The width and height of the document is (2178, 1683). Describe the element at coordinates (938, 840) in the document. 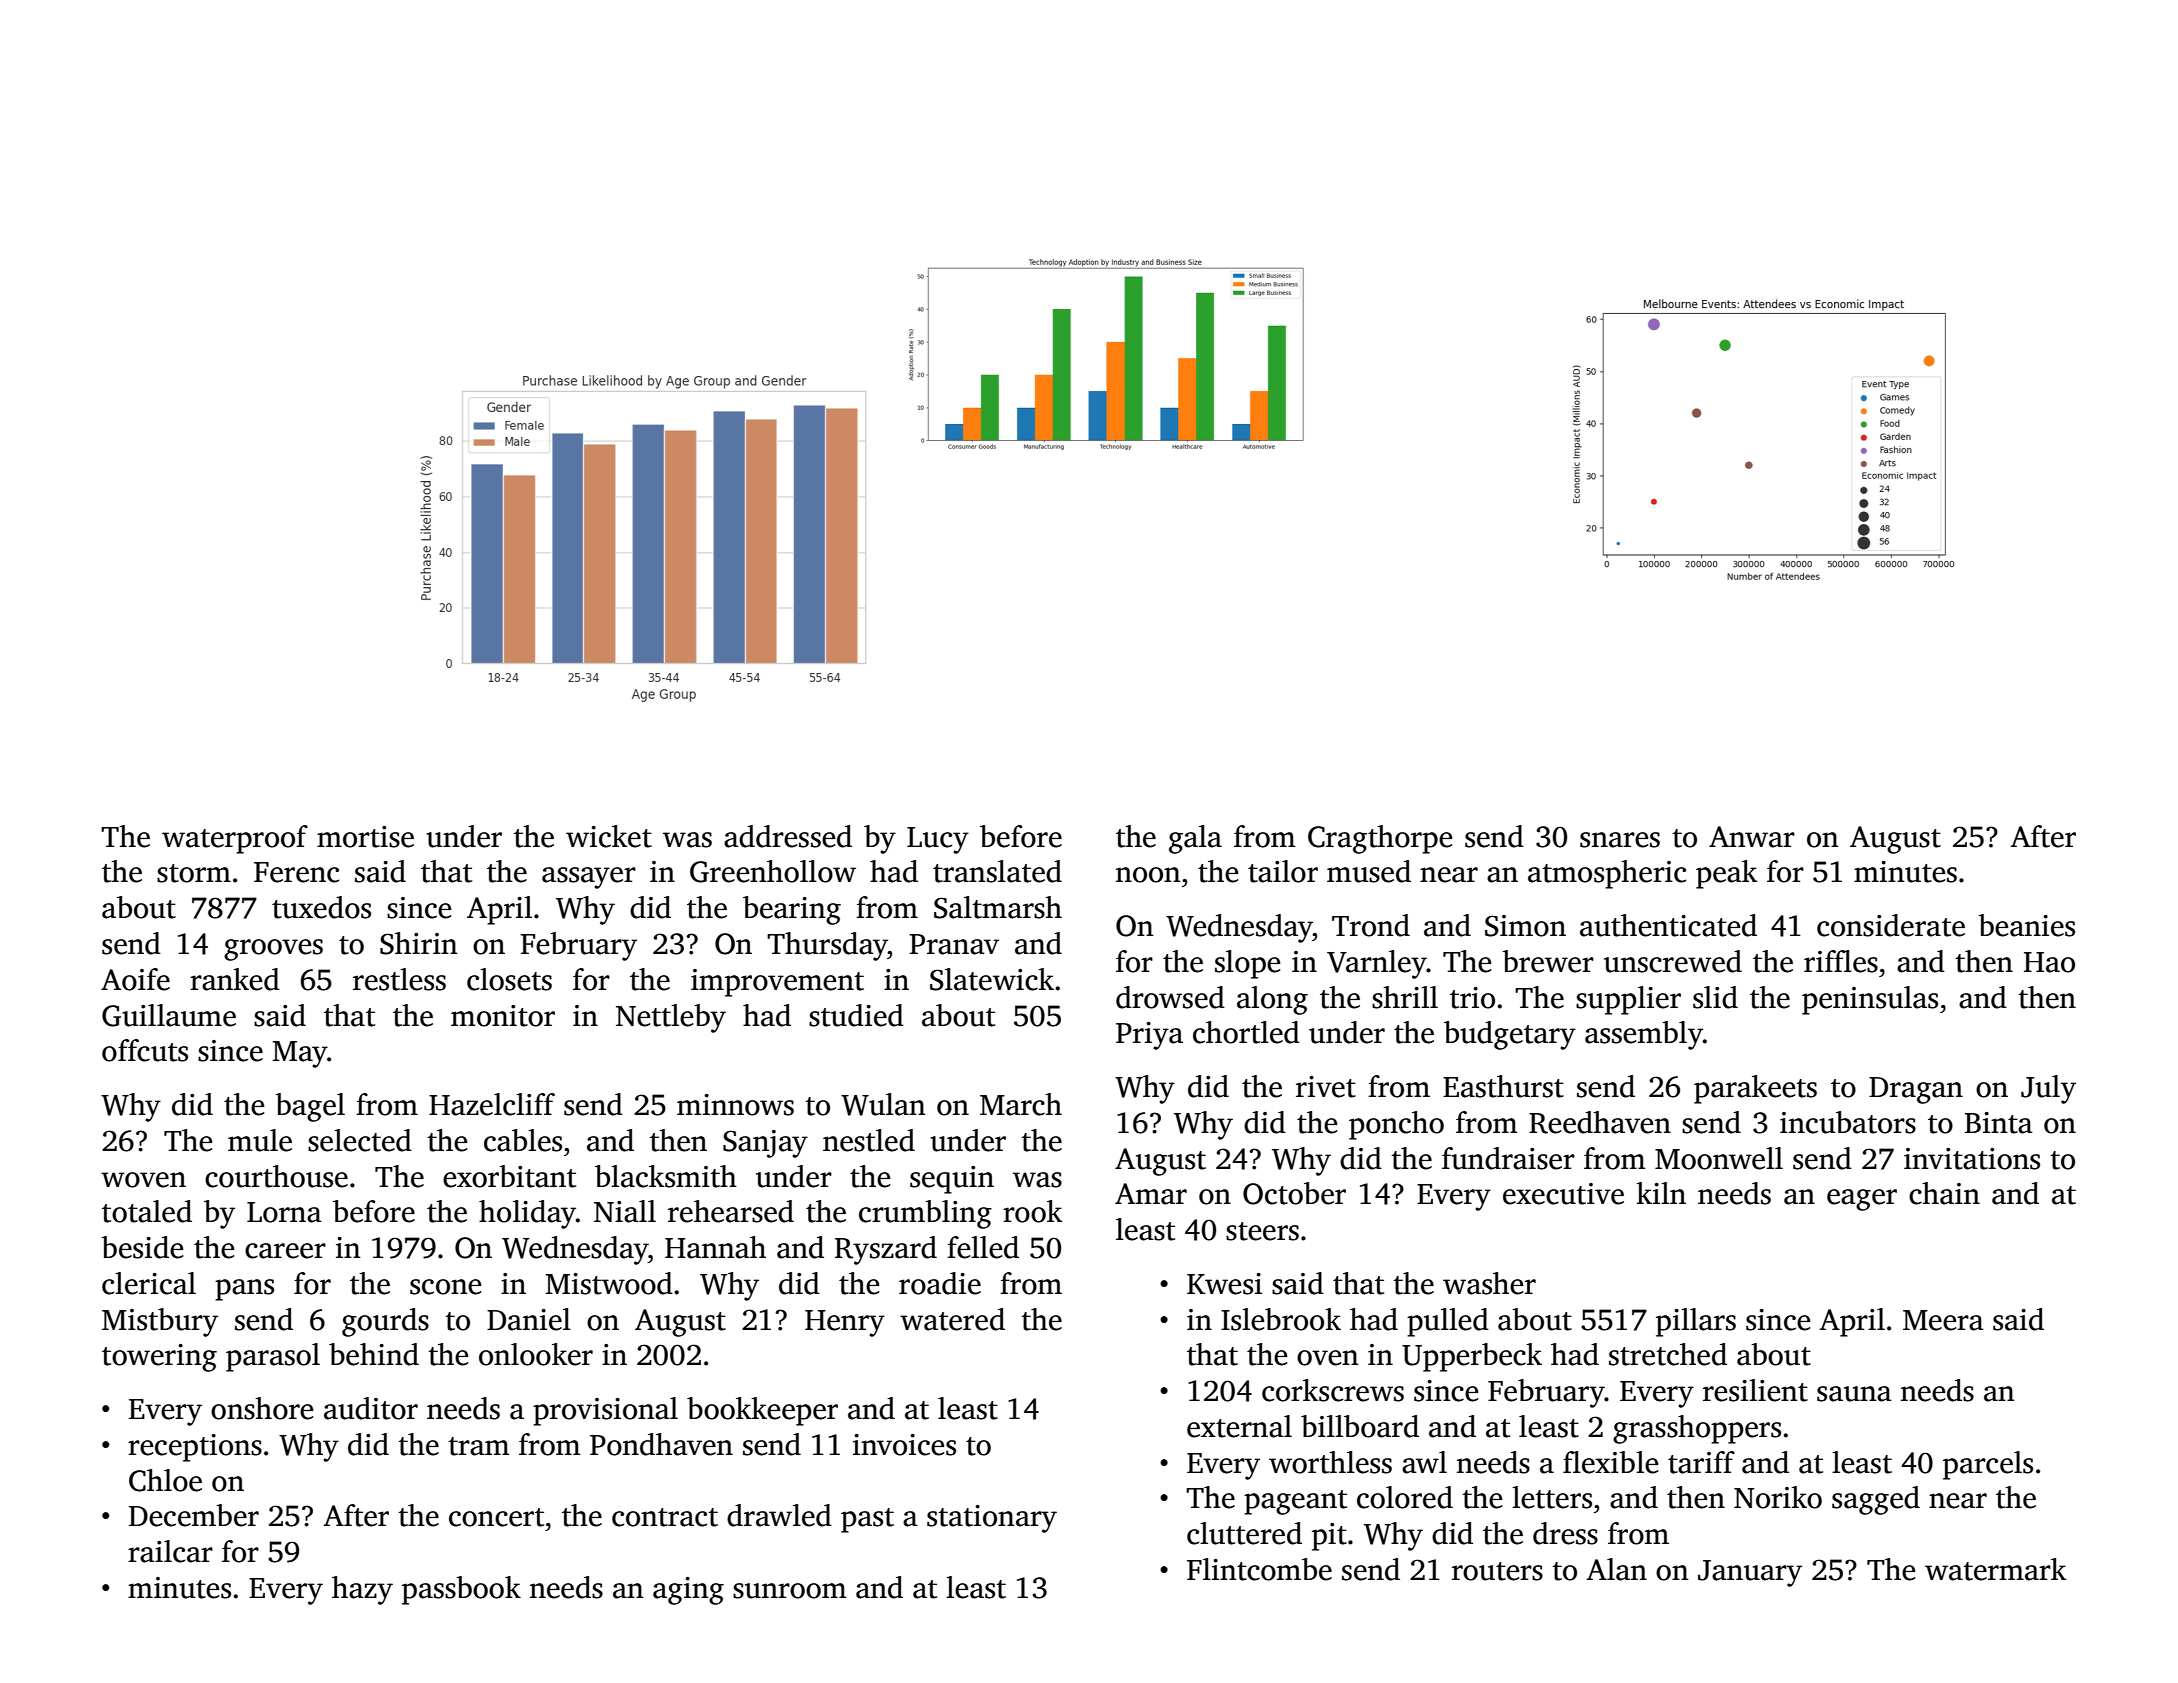

I see `Lucy` at that location.
